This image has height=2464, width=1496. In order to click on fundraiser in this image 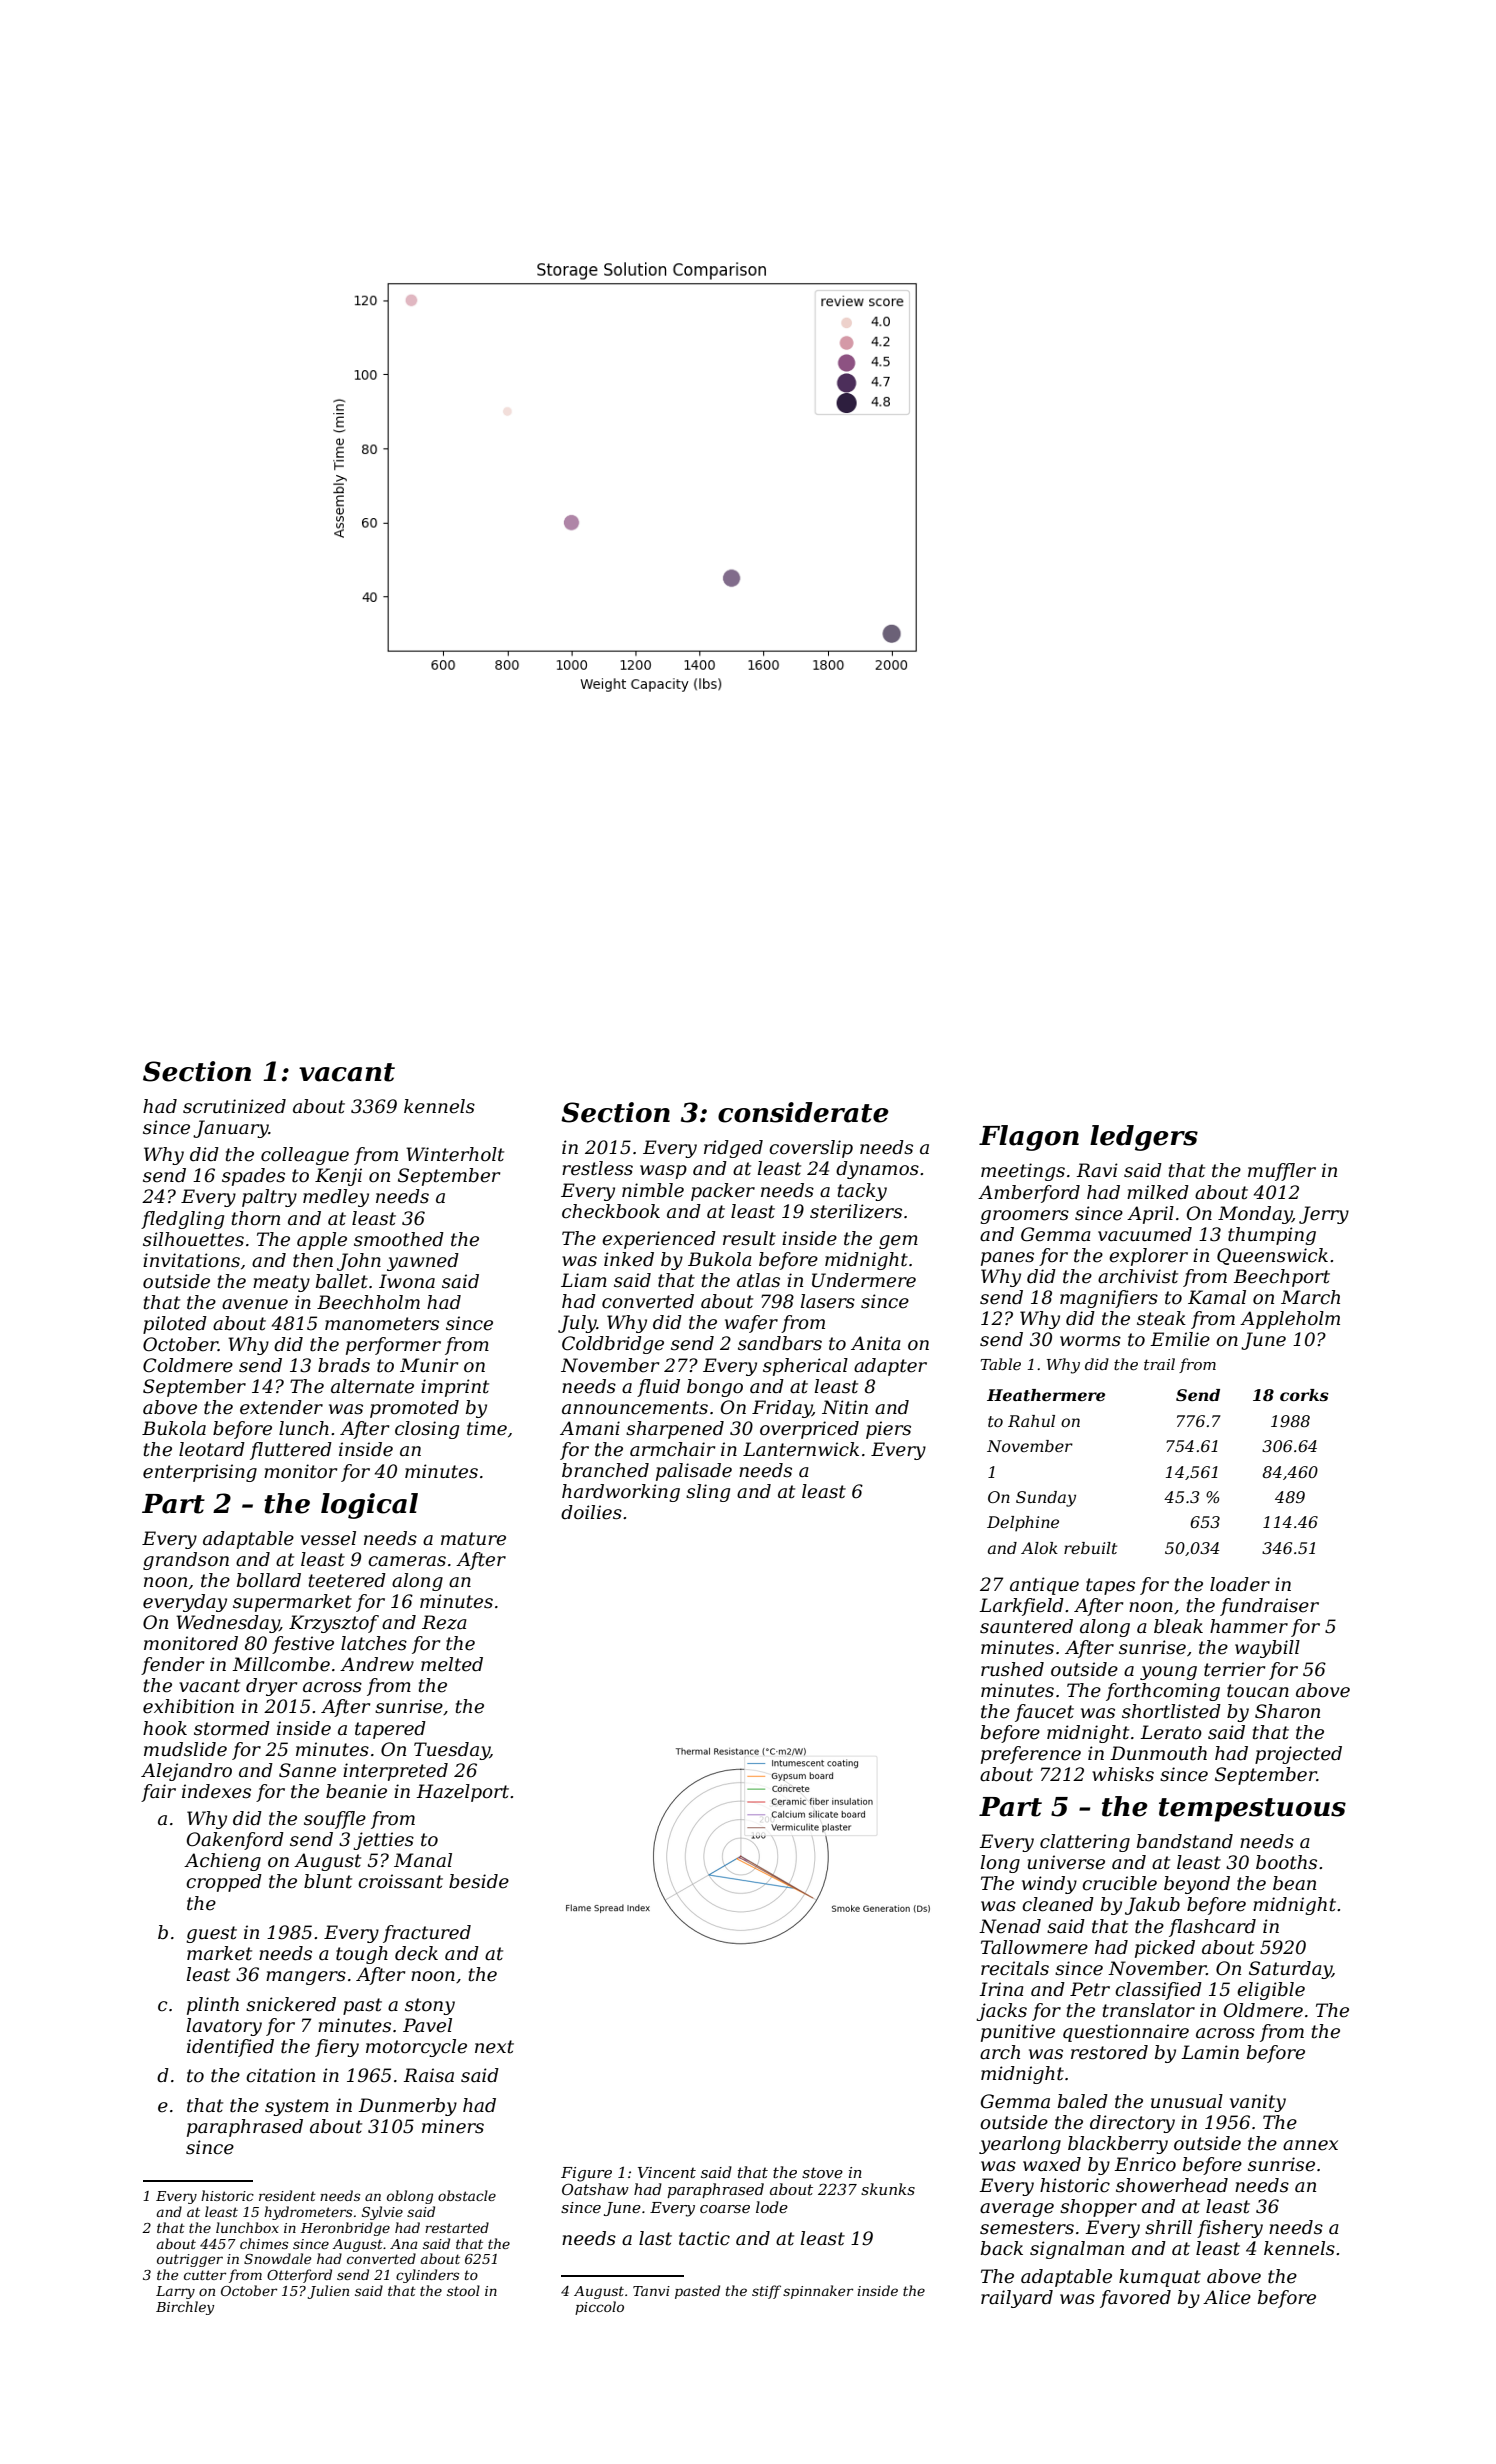, I will do `click(1269, 1607)`.
